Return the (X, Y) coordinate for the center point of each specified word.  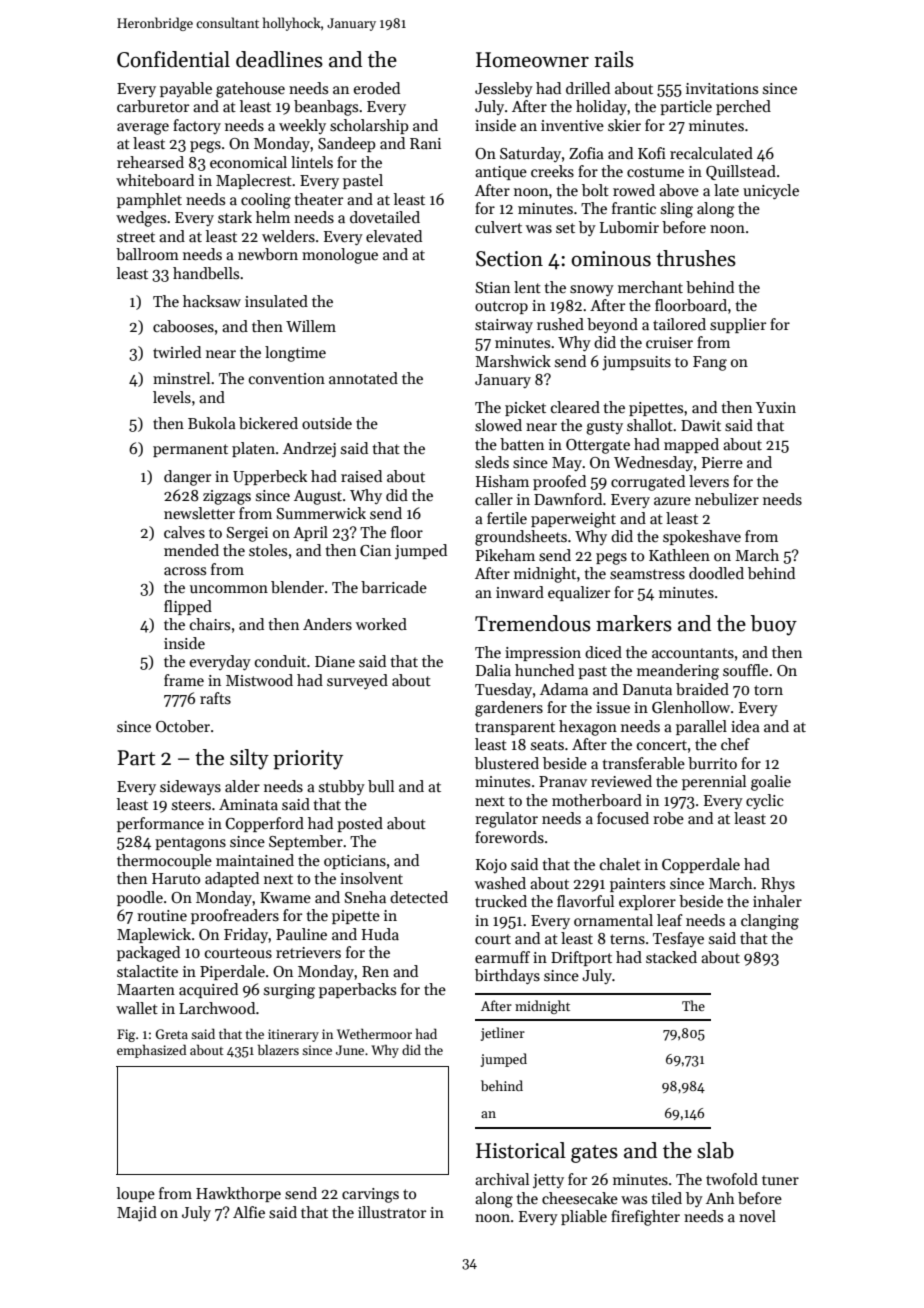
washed (500, 883)
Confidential (173, 59)
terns (627, 939)
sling (677, 210)
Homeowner (532, 60)
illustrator (392, 1212)
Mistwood (259, 680)
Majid (137, 1214)
